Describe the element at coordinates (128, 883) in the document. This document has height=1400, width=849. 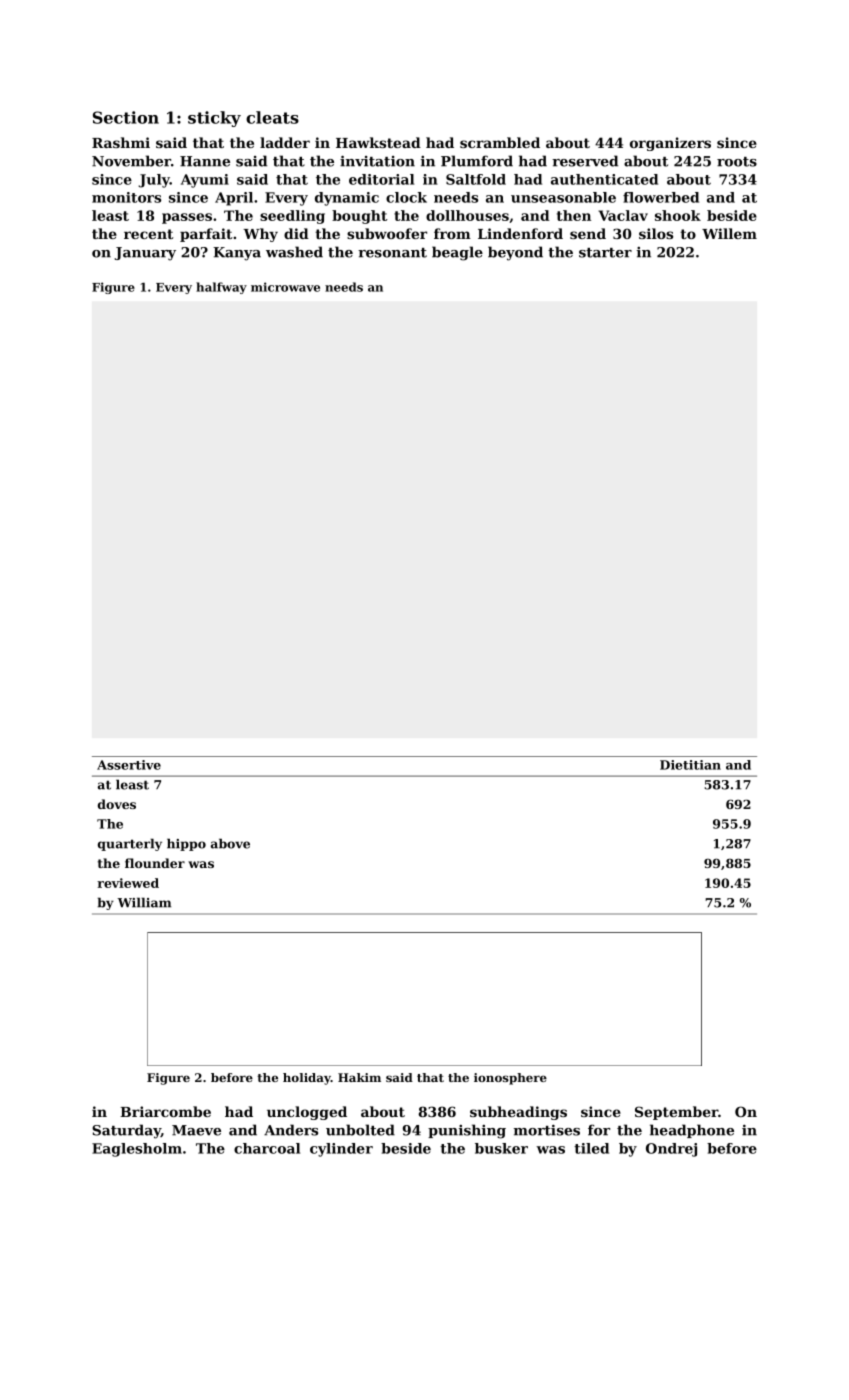
I see `reviewed` at that location.
